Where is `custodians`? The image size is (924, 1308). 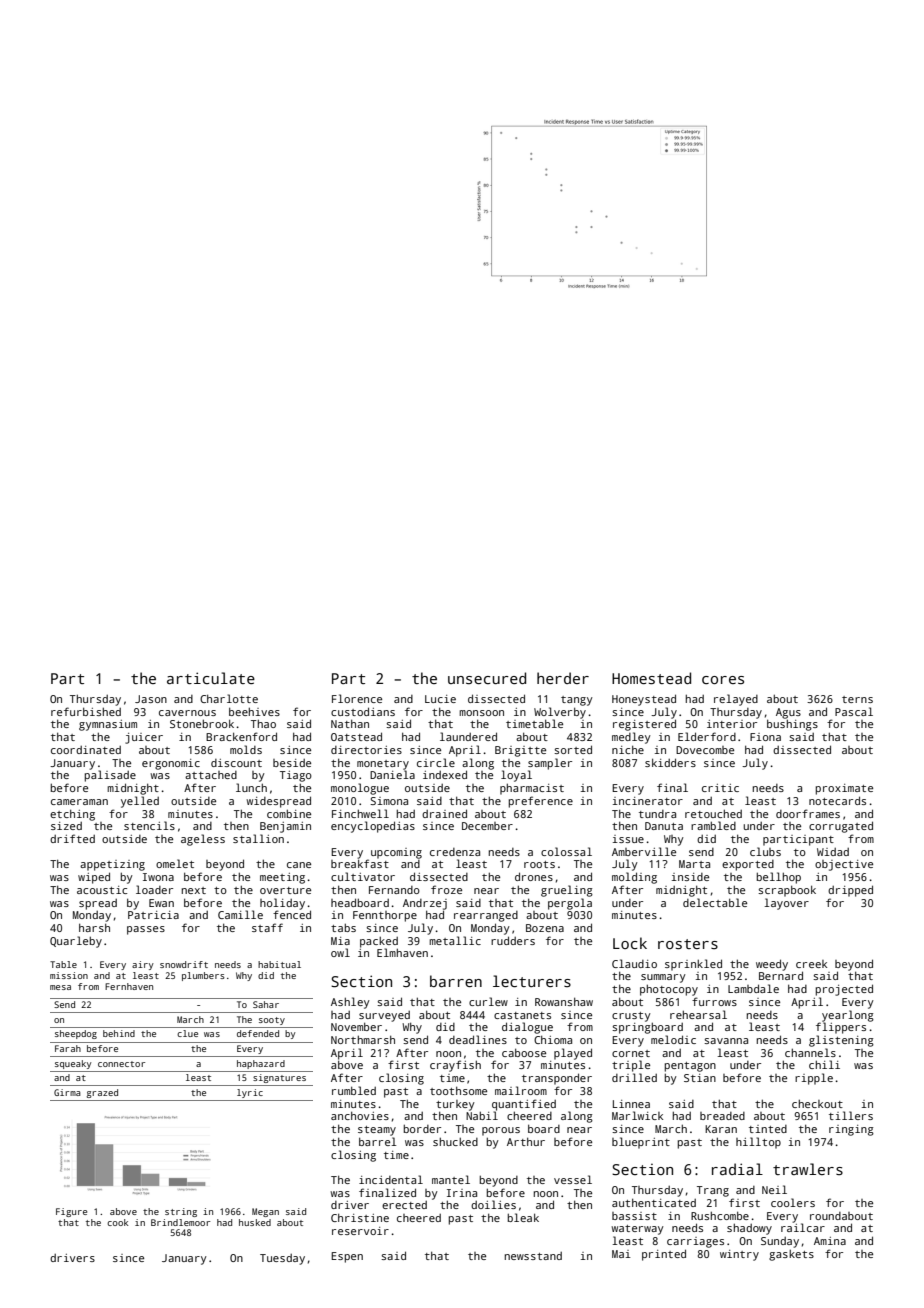 custodians is located at coordinates (363, 711).
